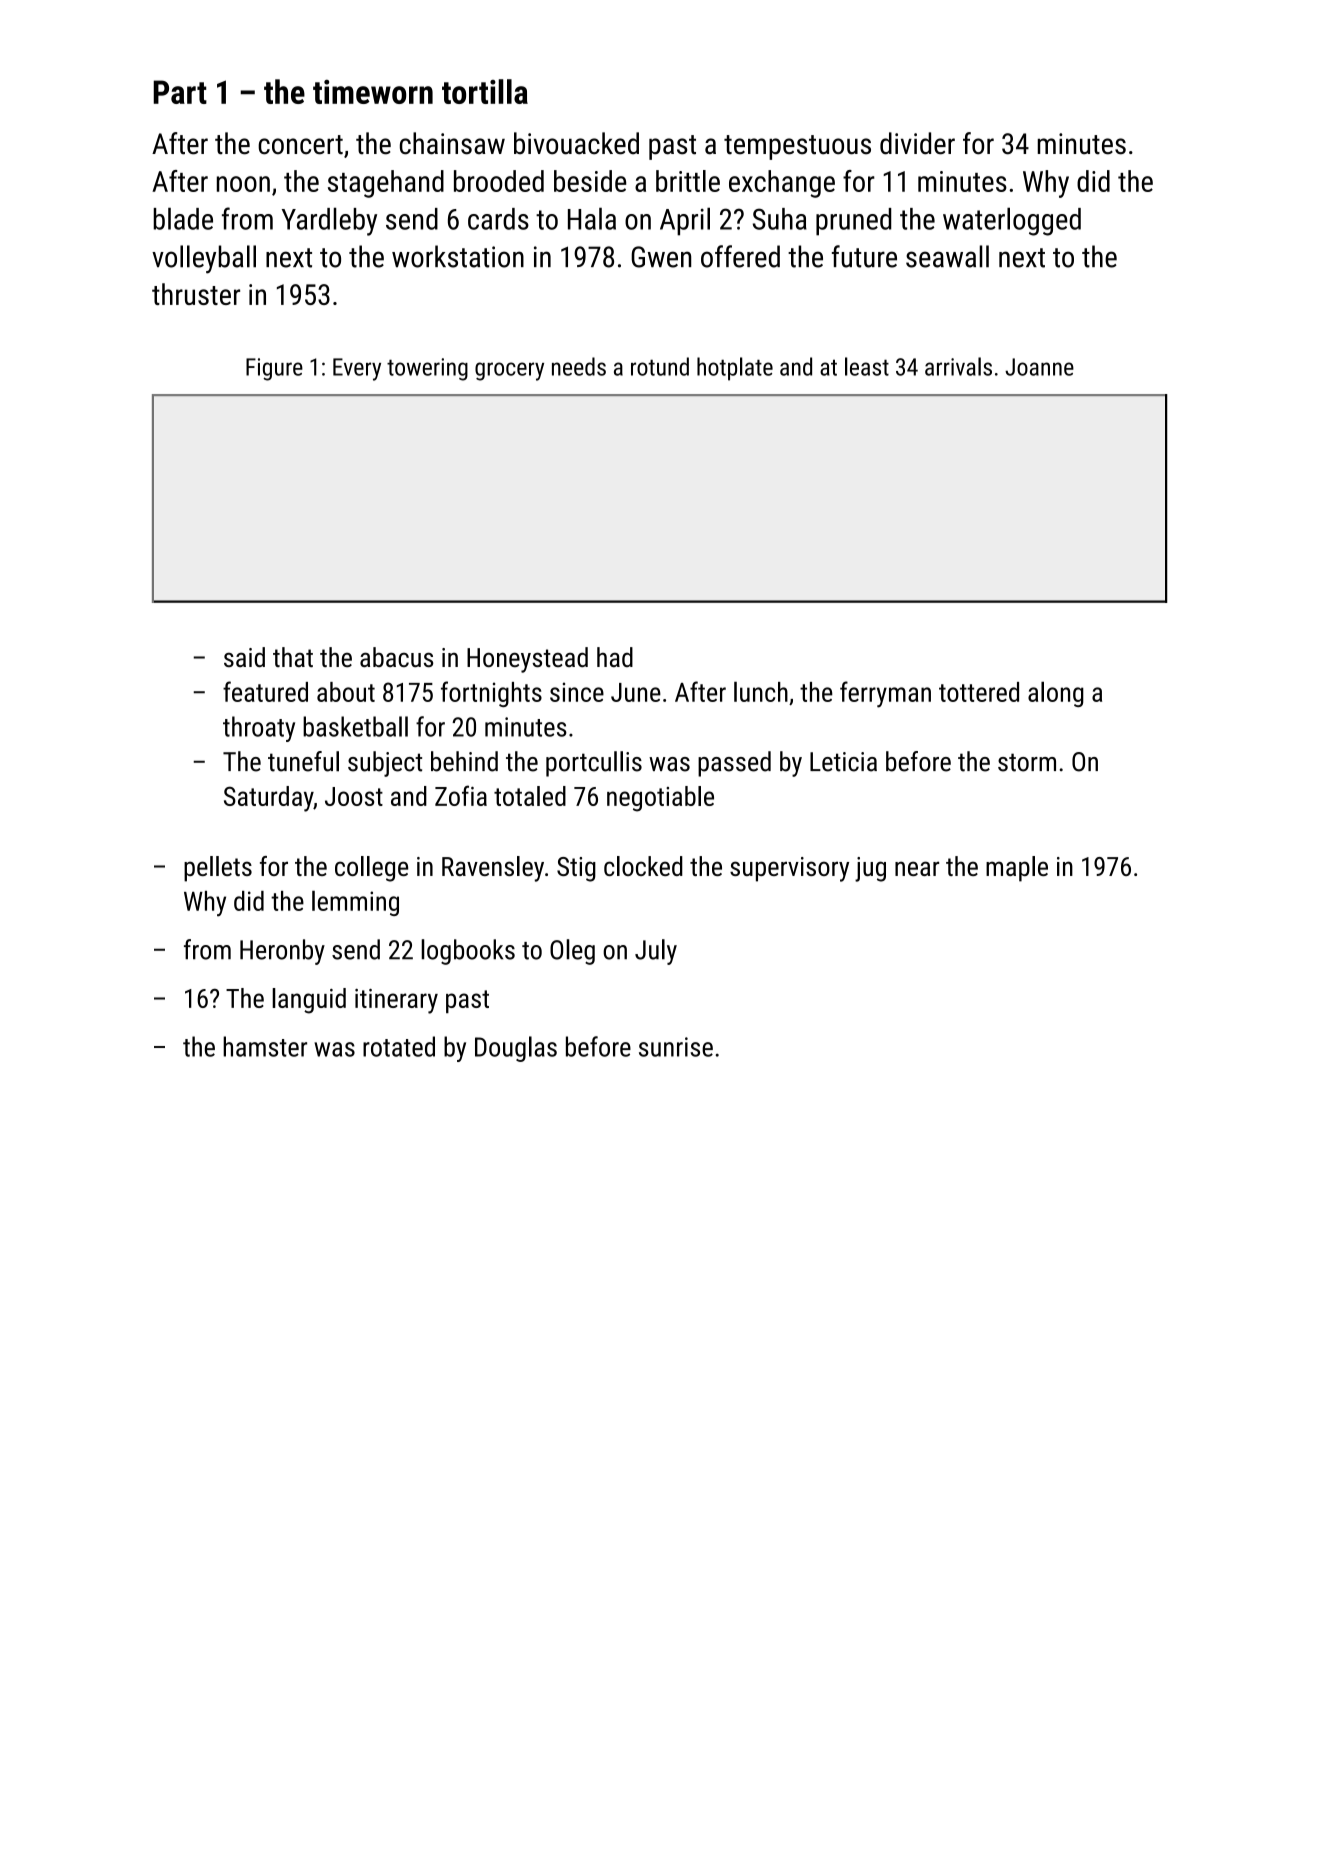 The width and height of the screenshot is (1319, 1865). I want to click on storm, so click(1027, 762).
